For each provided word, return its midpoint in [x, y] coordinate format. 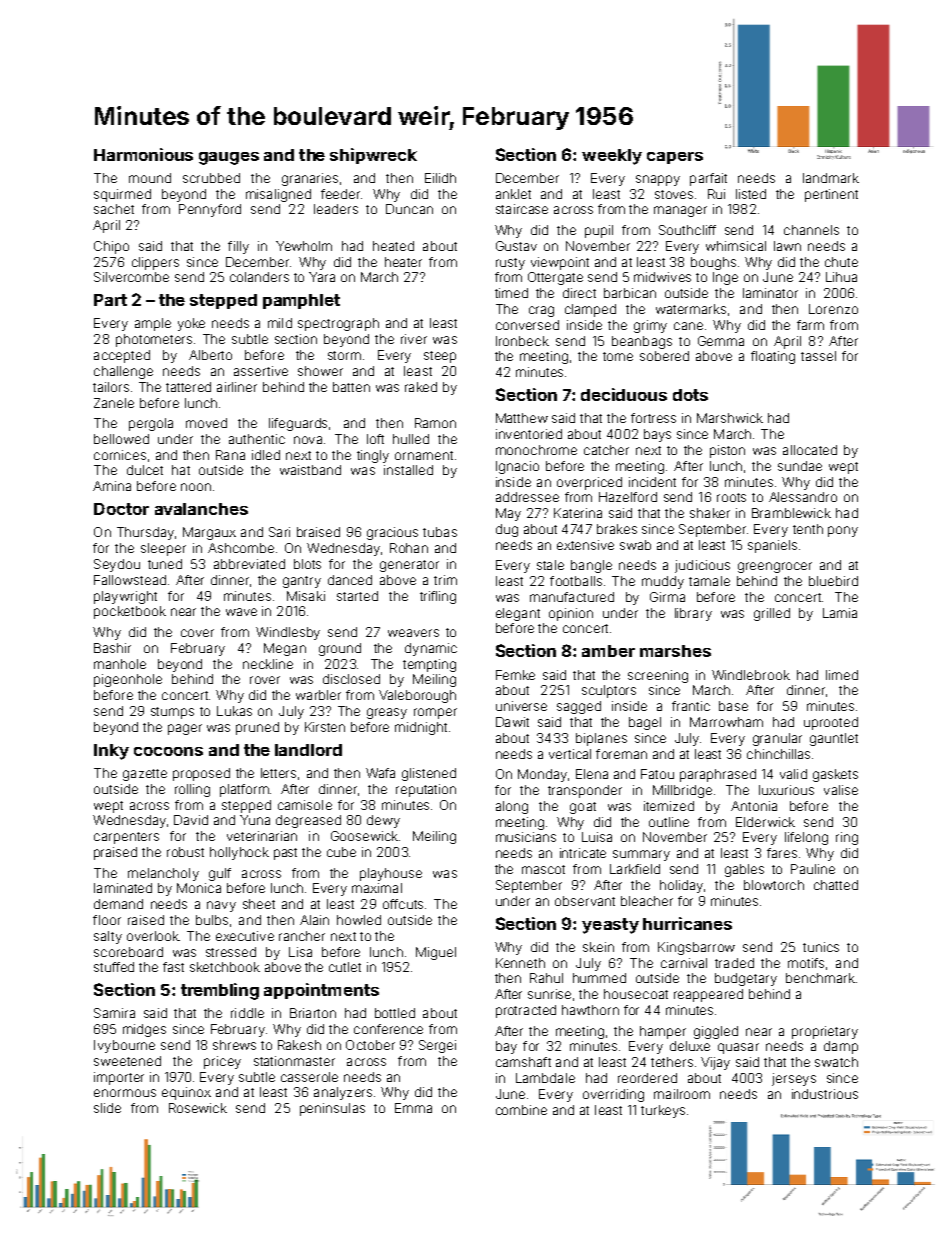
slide [107, 1108]
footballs [576, 581]
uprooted [831, 723]
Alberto [210, 355]
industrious [825, 1094]
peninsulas [332, 1109]
